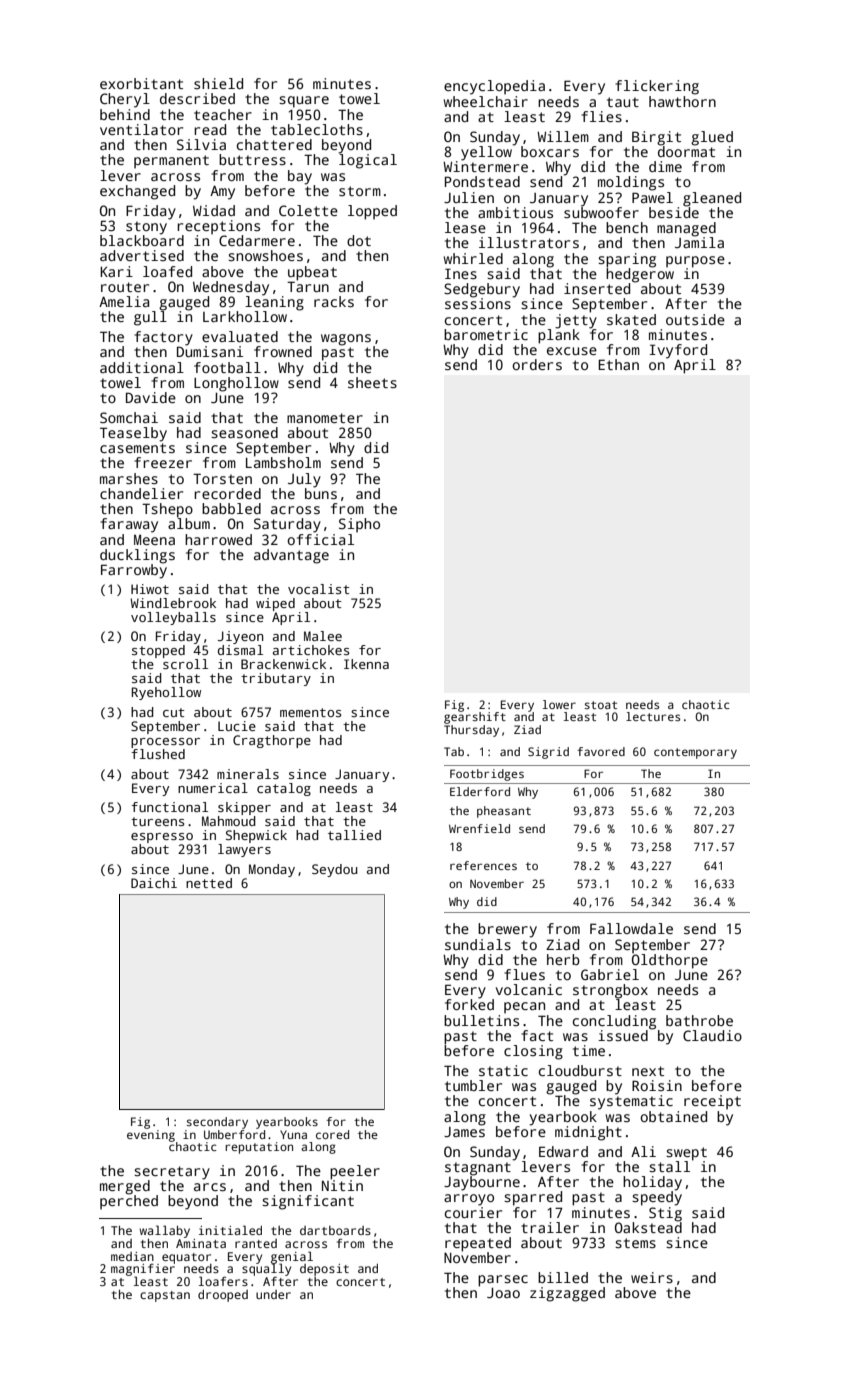 The image size is (849, 1400). I want to click on references, so click(483, 865).
